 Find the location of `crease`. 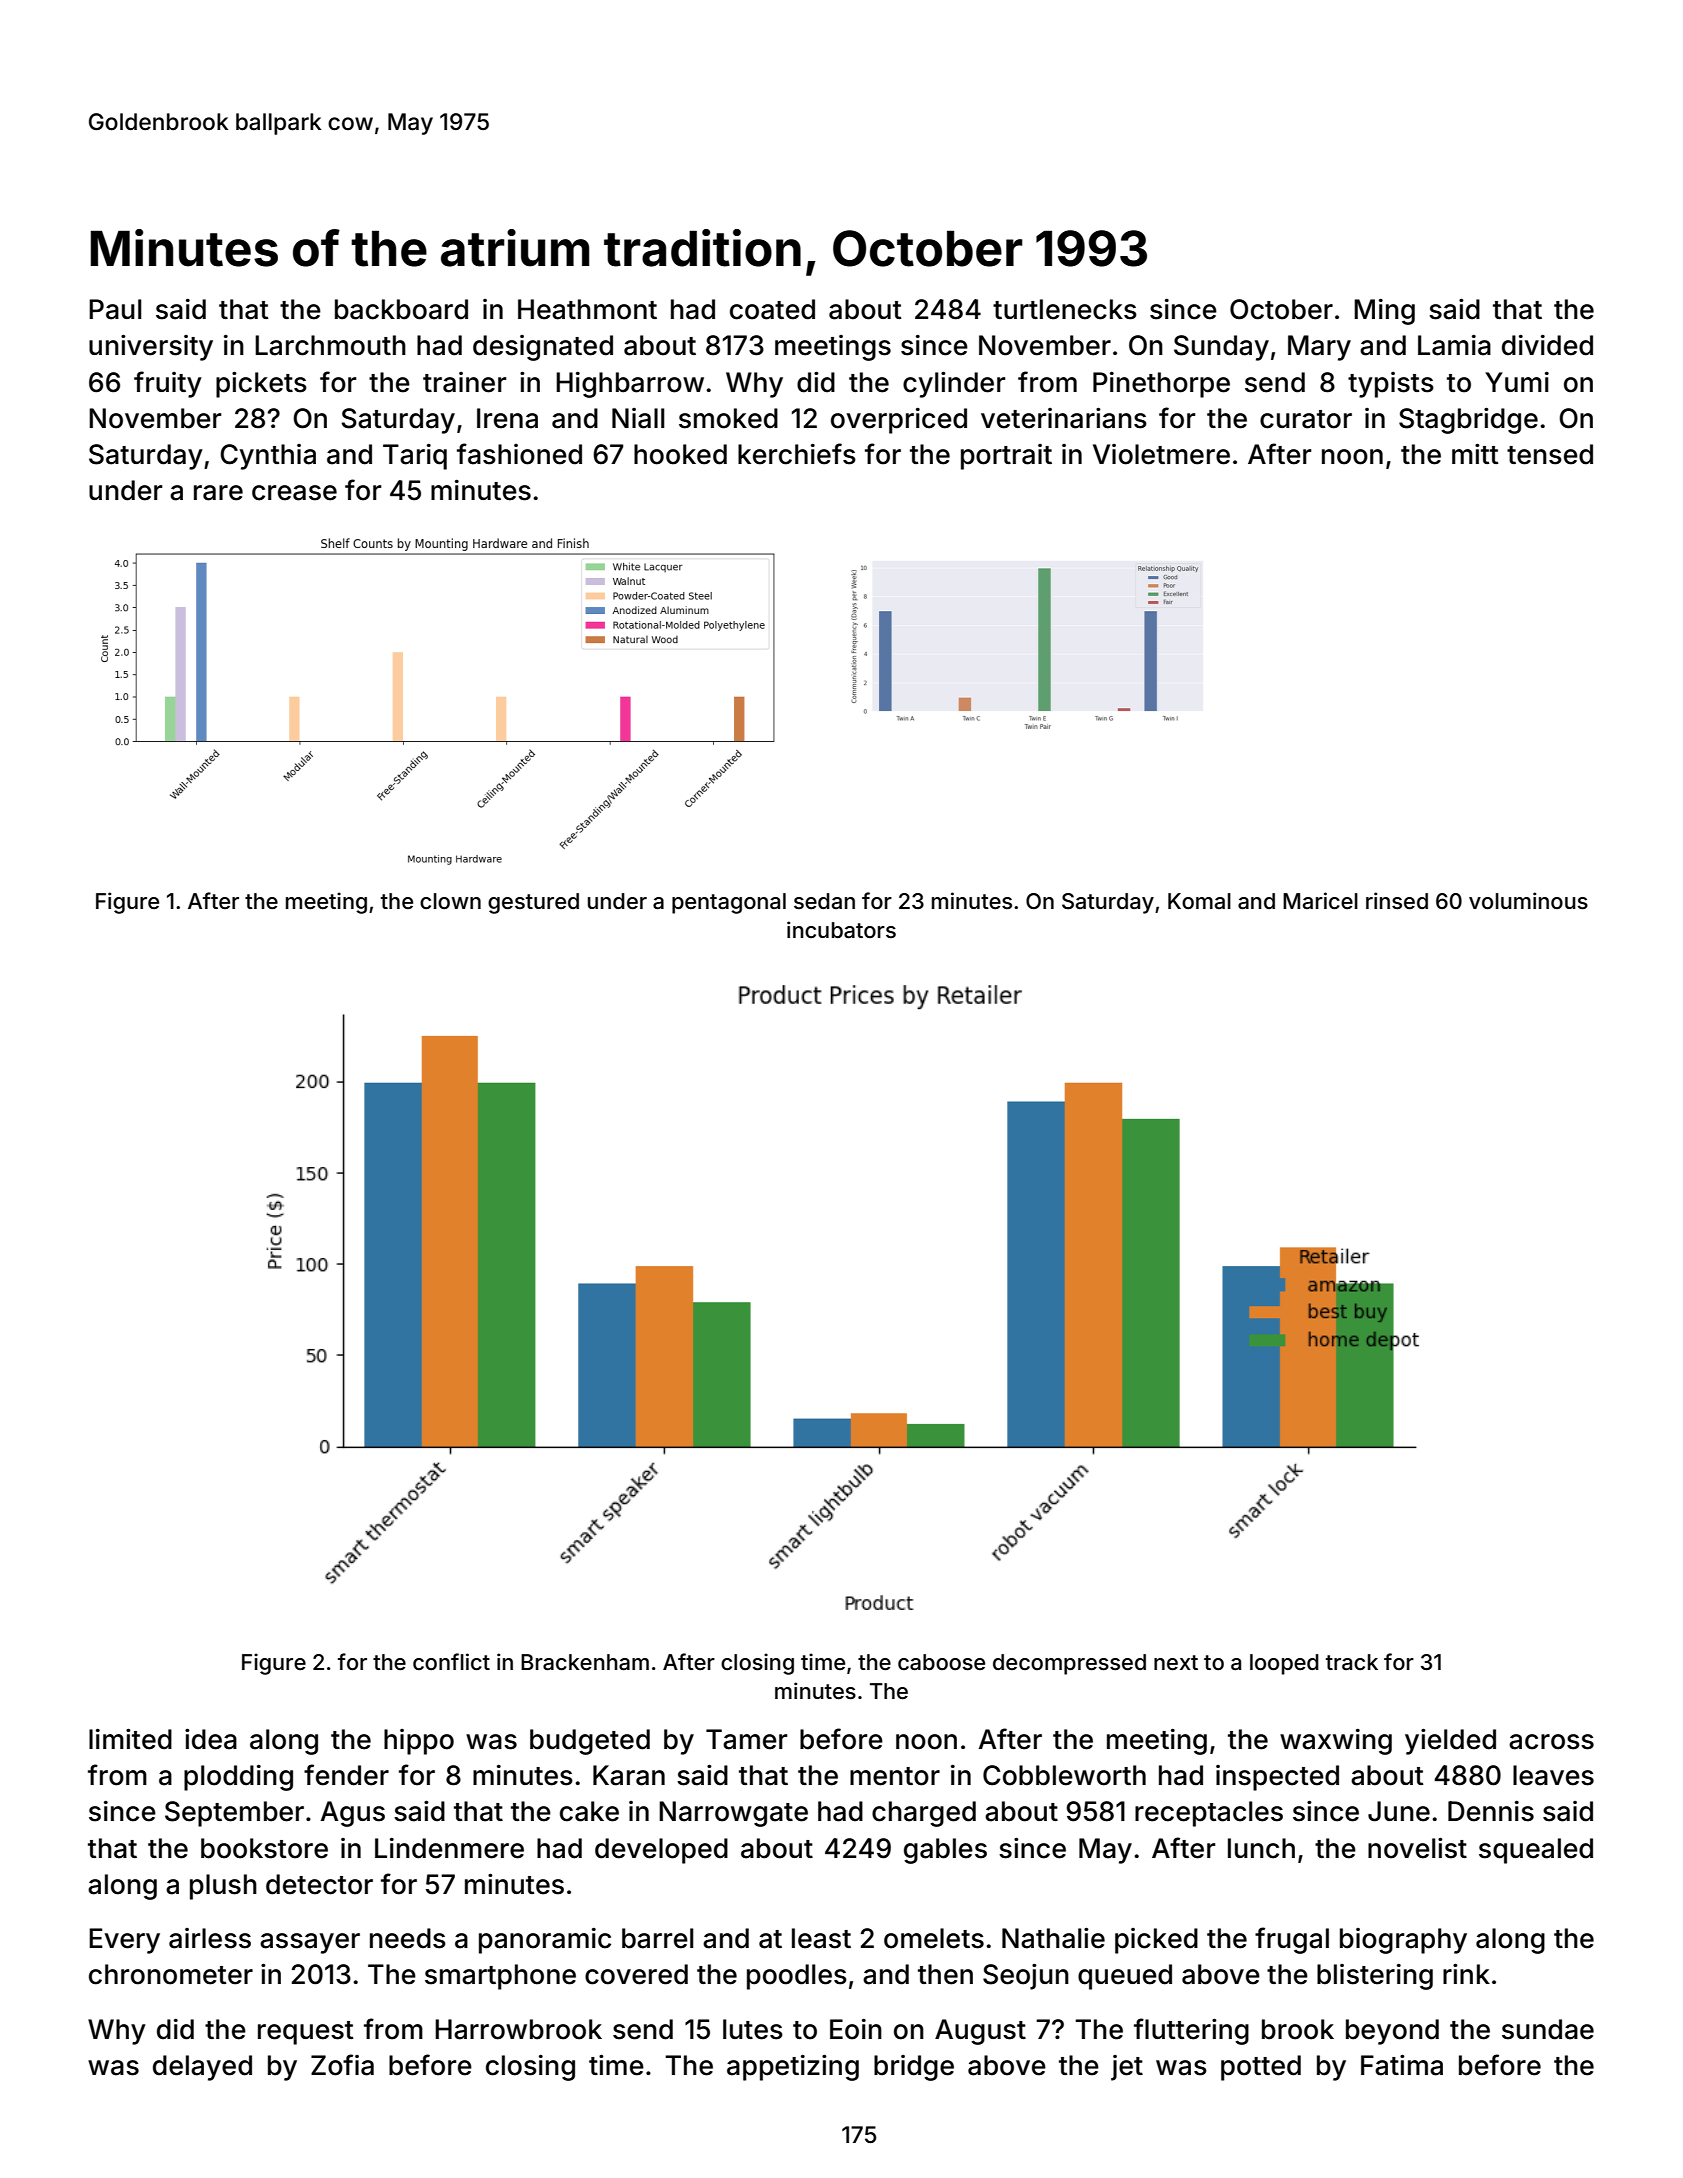

crease is located at coordinates (294, 493).
